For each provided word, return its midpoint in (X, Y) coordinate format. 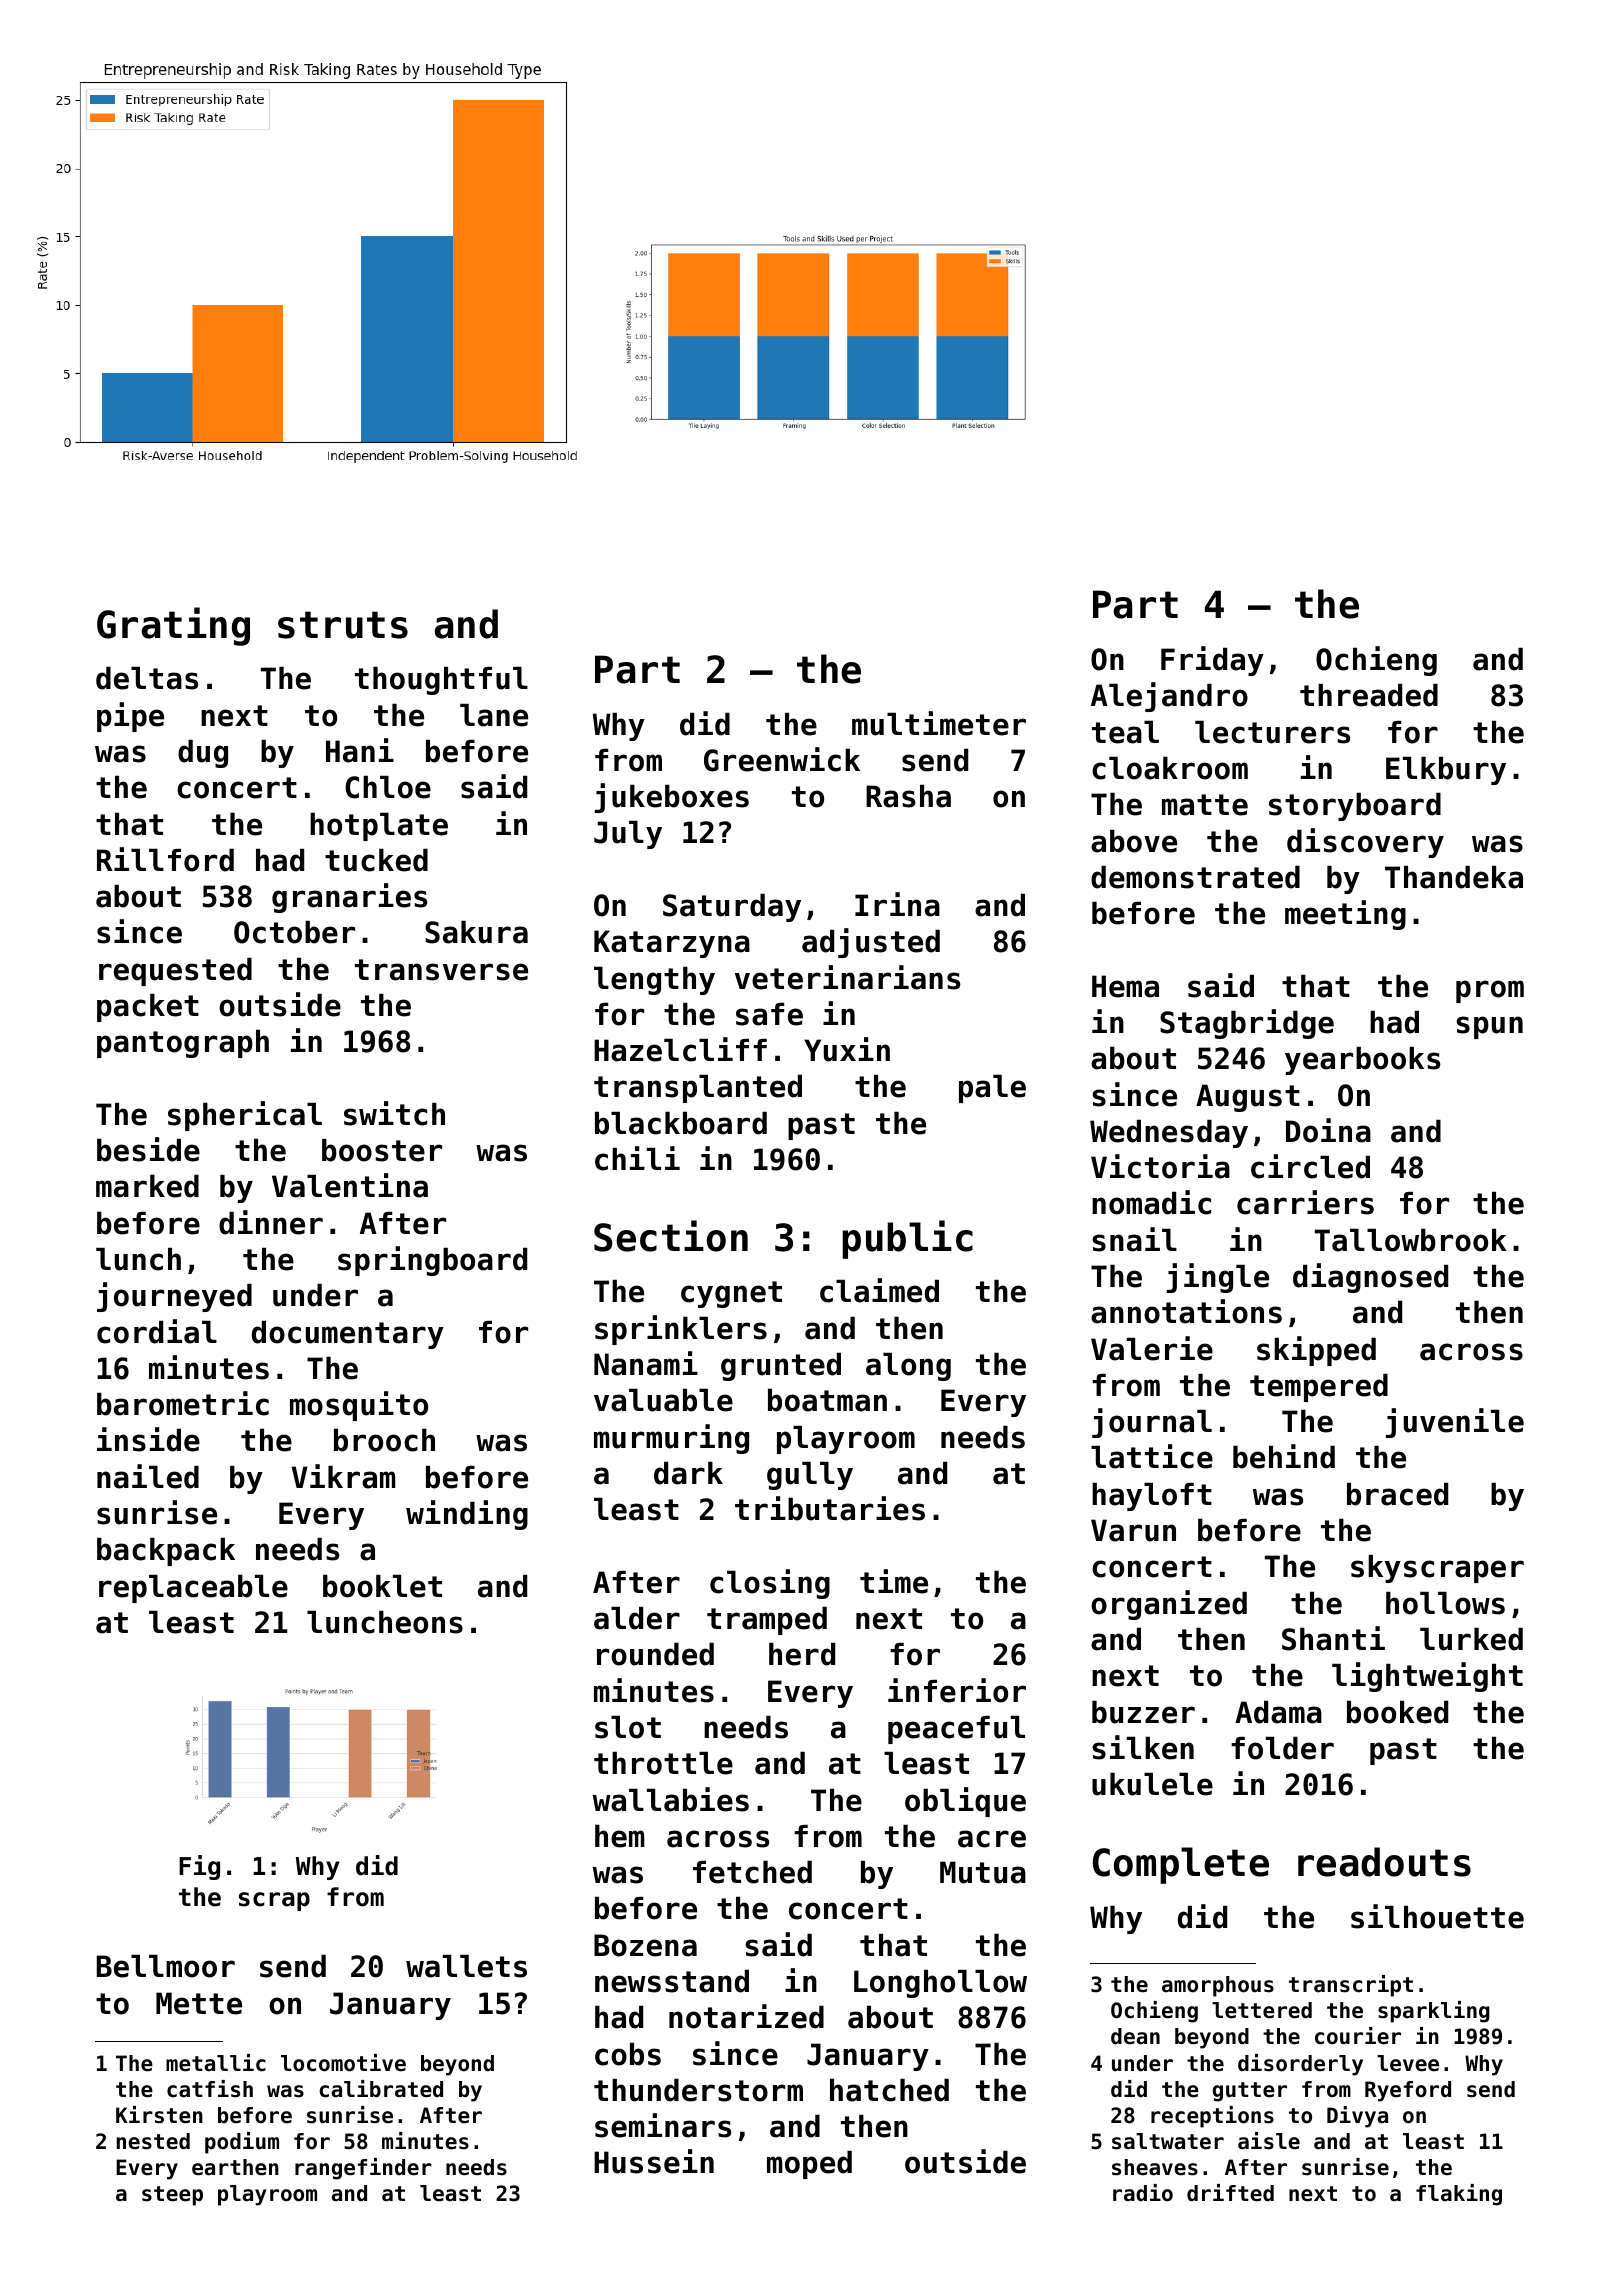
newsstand (672, 1981)
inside (148, 1439)
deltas (147, 678)
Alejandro (1169, 697)
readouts (1384, 1862)
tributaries (830, 1508)
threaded (1369, 695)
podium (242, 2143)
